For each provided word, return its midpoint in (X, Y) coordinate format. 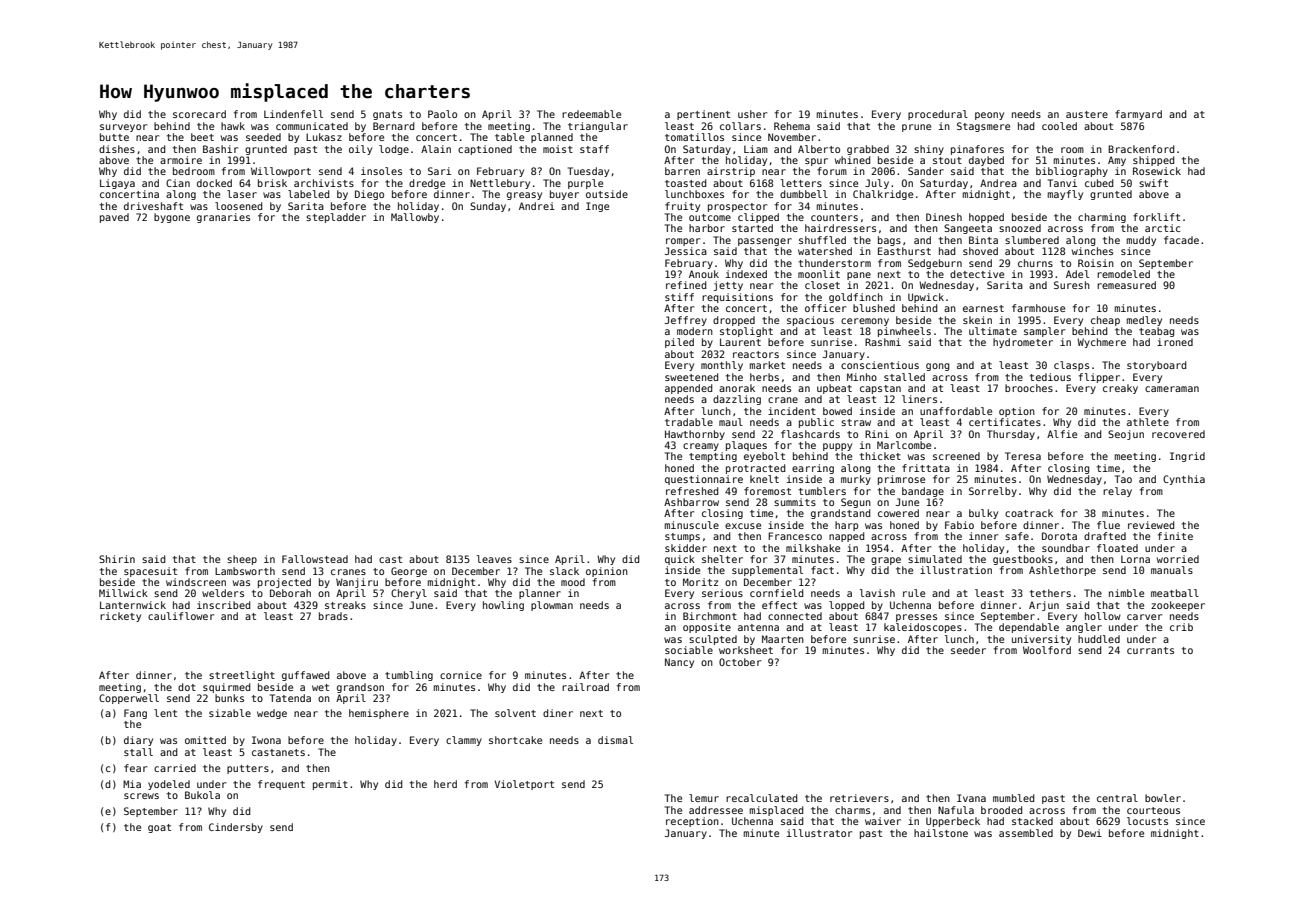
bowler (1163, 798)
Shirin (117, 559)
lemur (704, 798)
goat (159, 828)
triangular (598, 127)
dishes (117, 149)
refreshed (692, 491)
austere (1087, 114)
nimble (1126, 593)
